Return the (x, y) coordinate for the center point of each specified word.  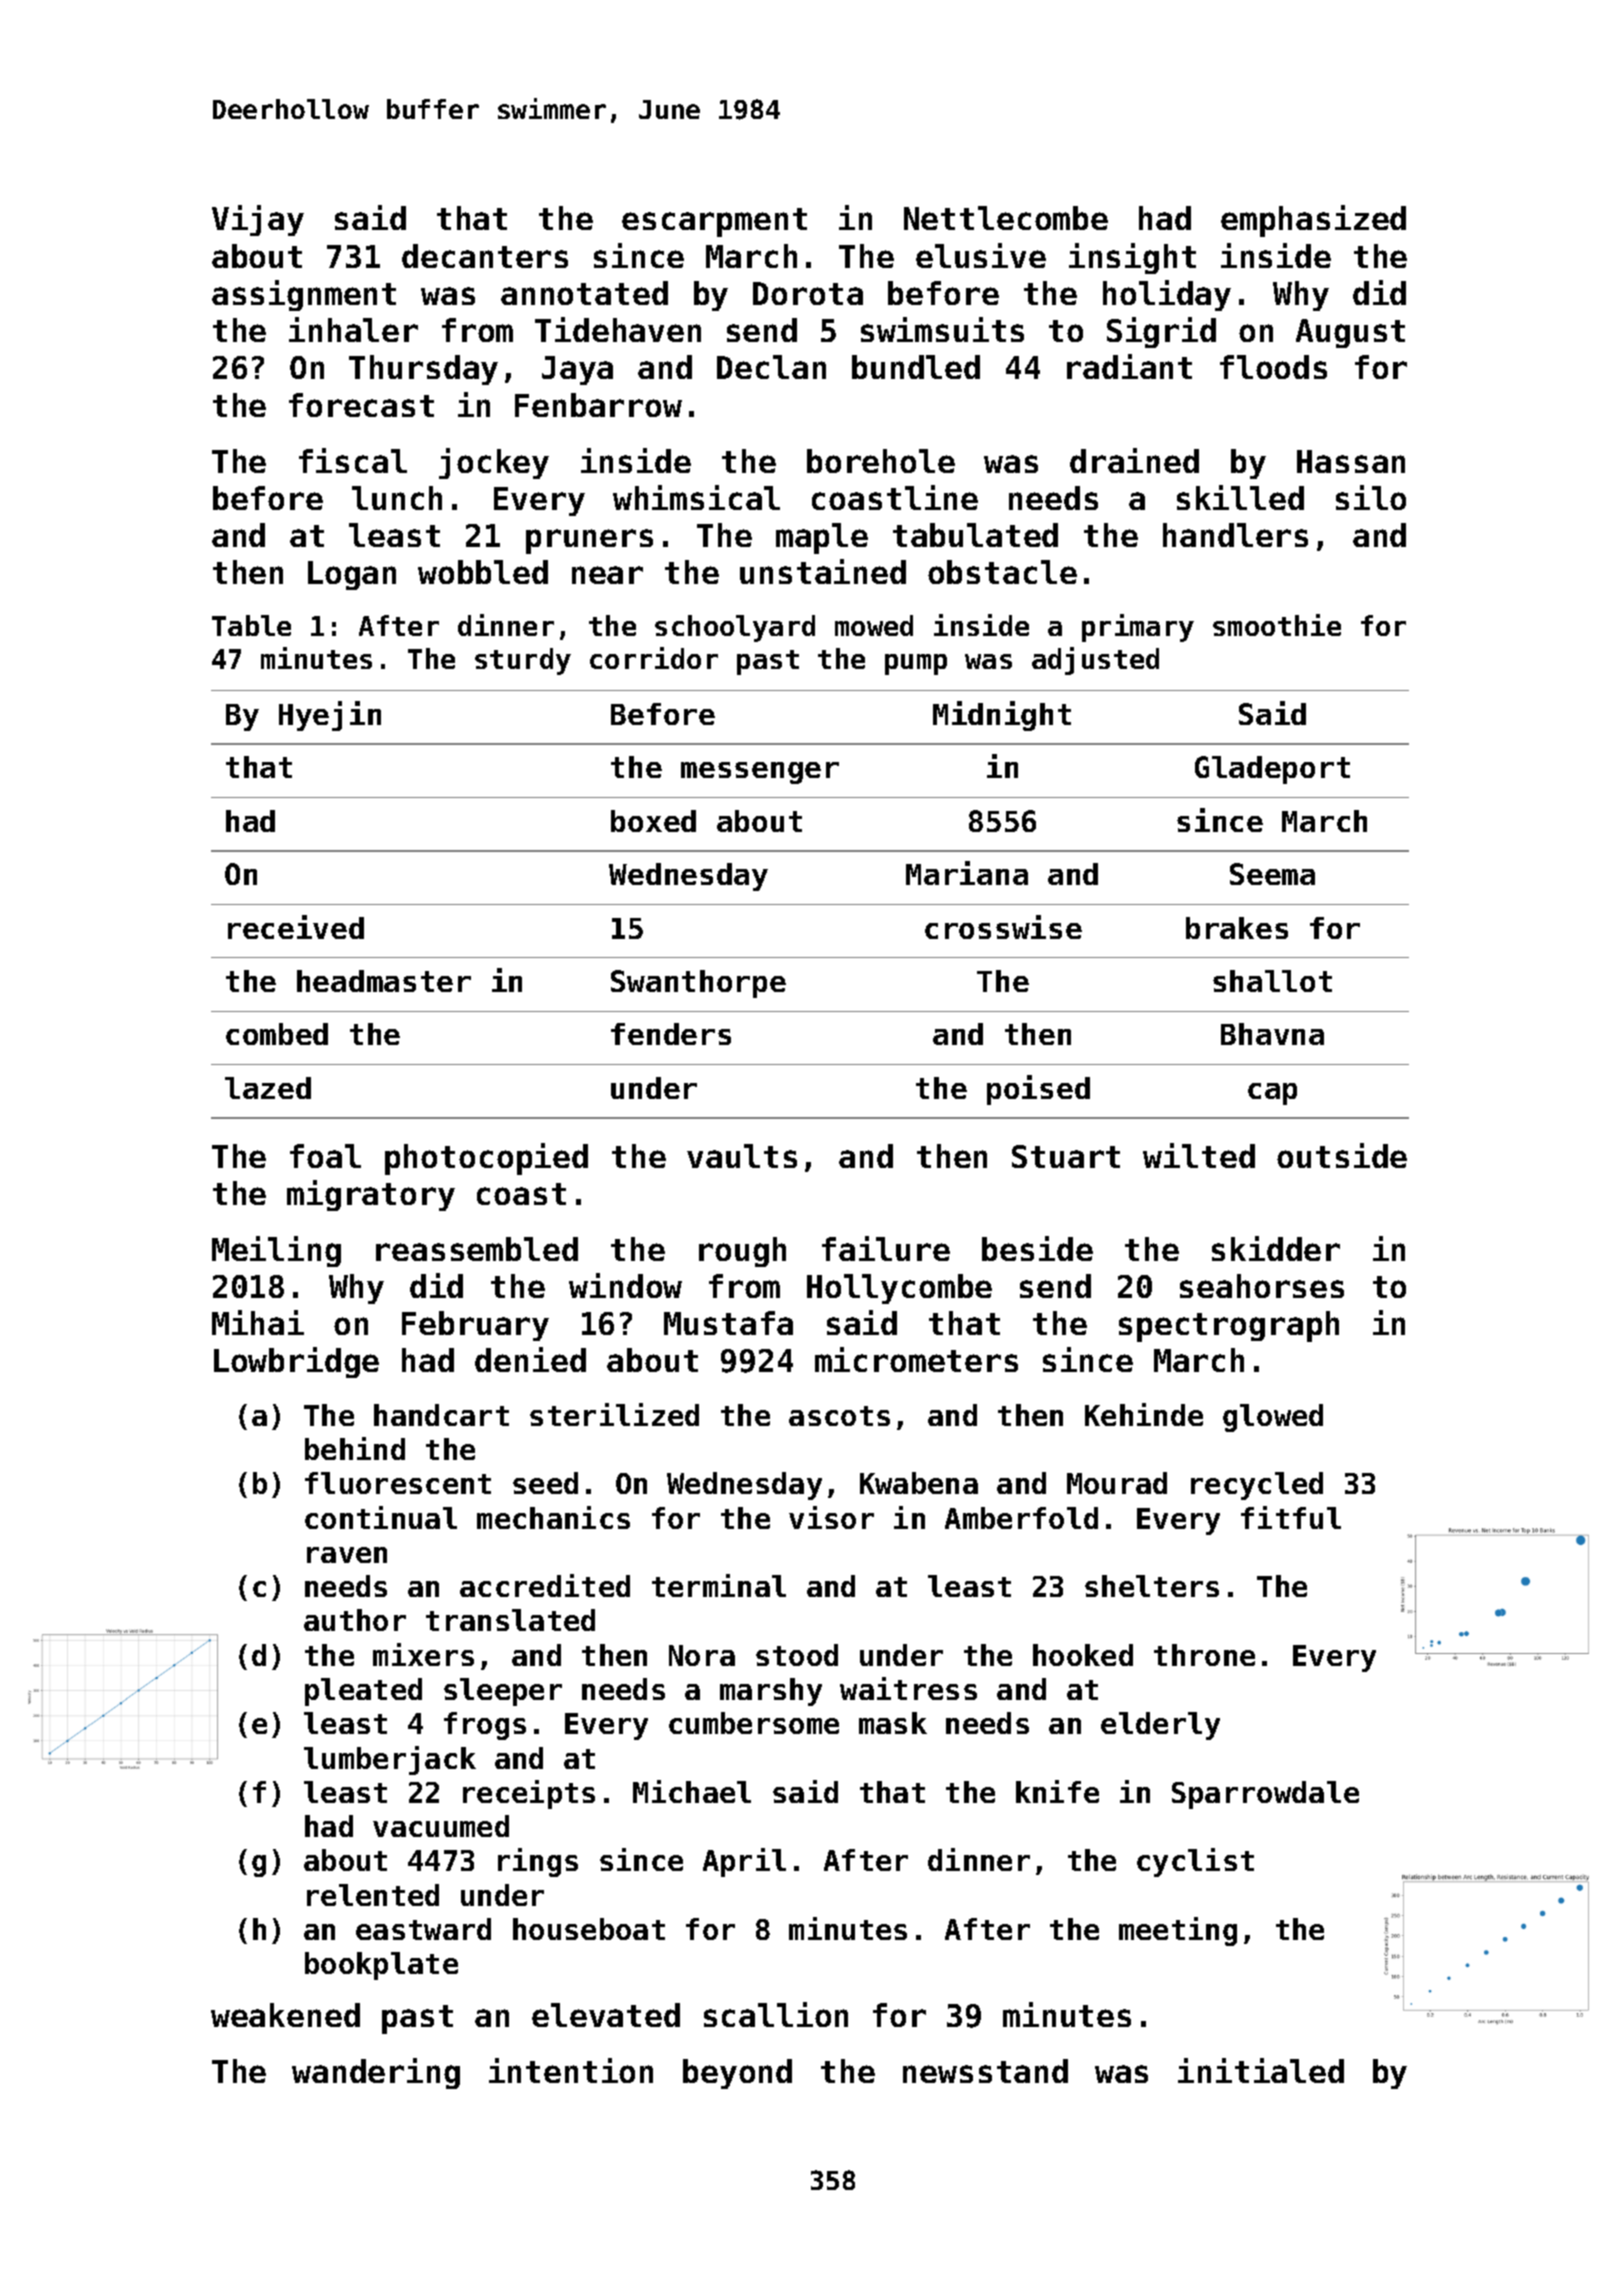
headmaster (384, 981)
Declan (771, 367)
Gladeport (1272, 770)
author (355, 1620)
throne (1204, 1655)
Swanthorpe (698, 984)
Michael (692, 1791)
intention (571, 2070)
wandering (376, 2073)
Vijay (258, 220)
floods (1273, 367)
